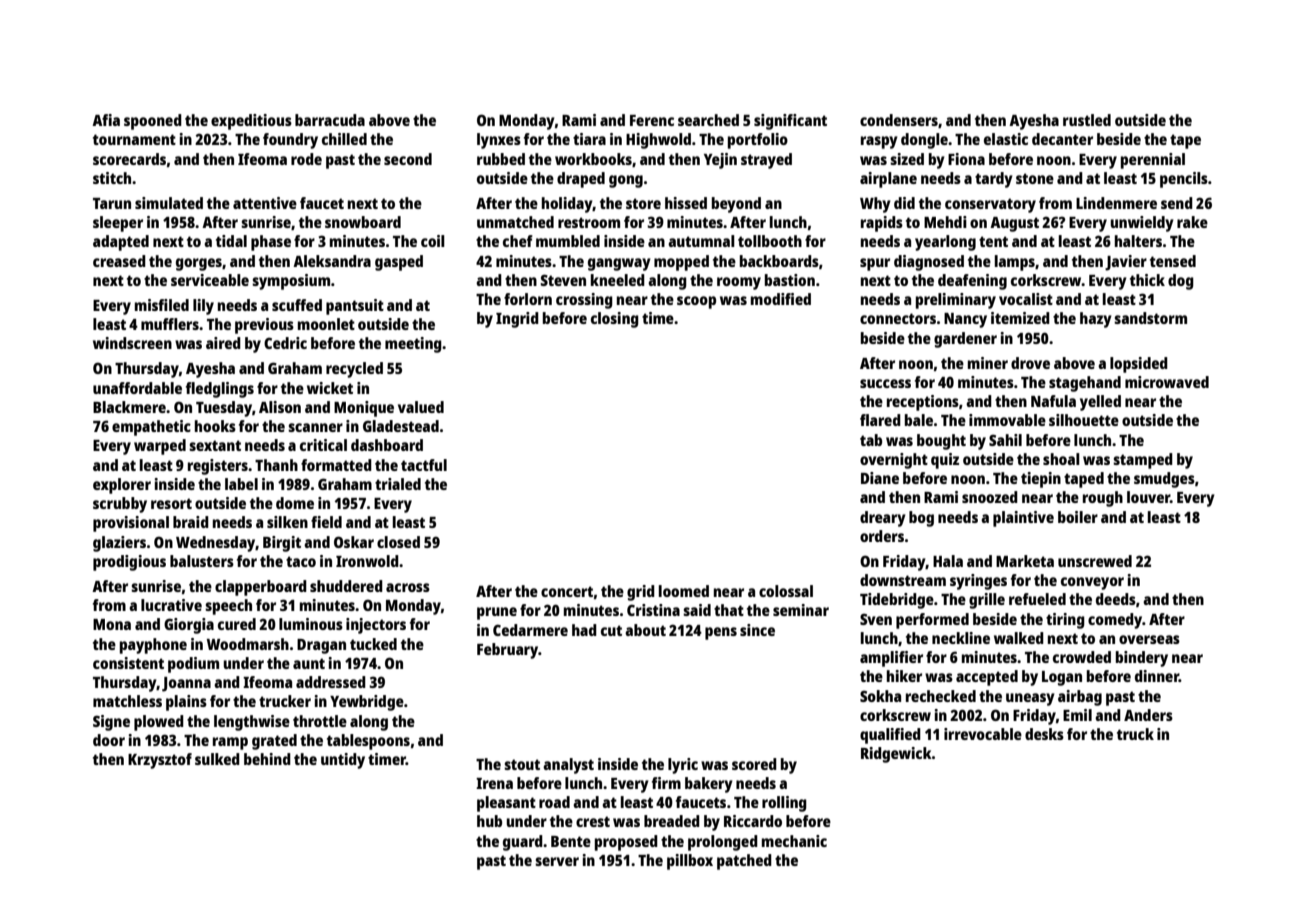 This screenshot has width=1308, height=924. What do you see at coordinates (557, 861) in the screenshot?
I see `server` at bounding box center [557, 861].
